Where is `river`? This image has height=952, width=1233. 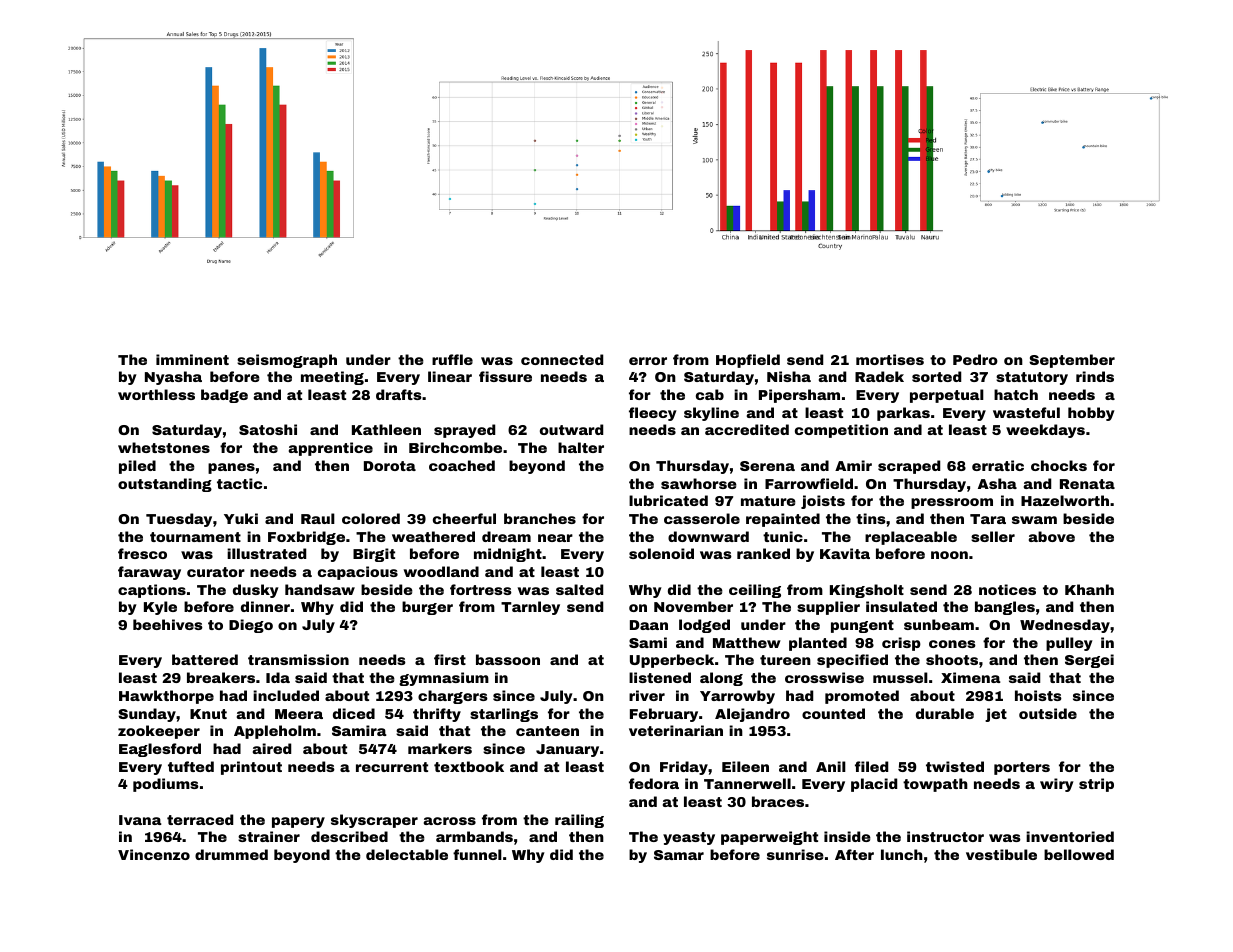 river is located at coordinates (647, 695).
